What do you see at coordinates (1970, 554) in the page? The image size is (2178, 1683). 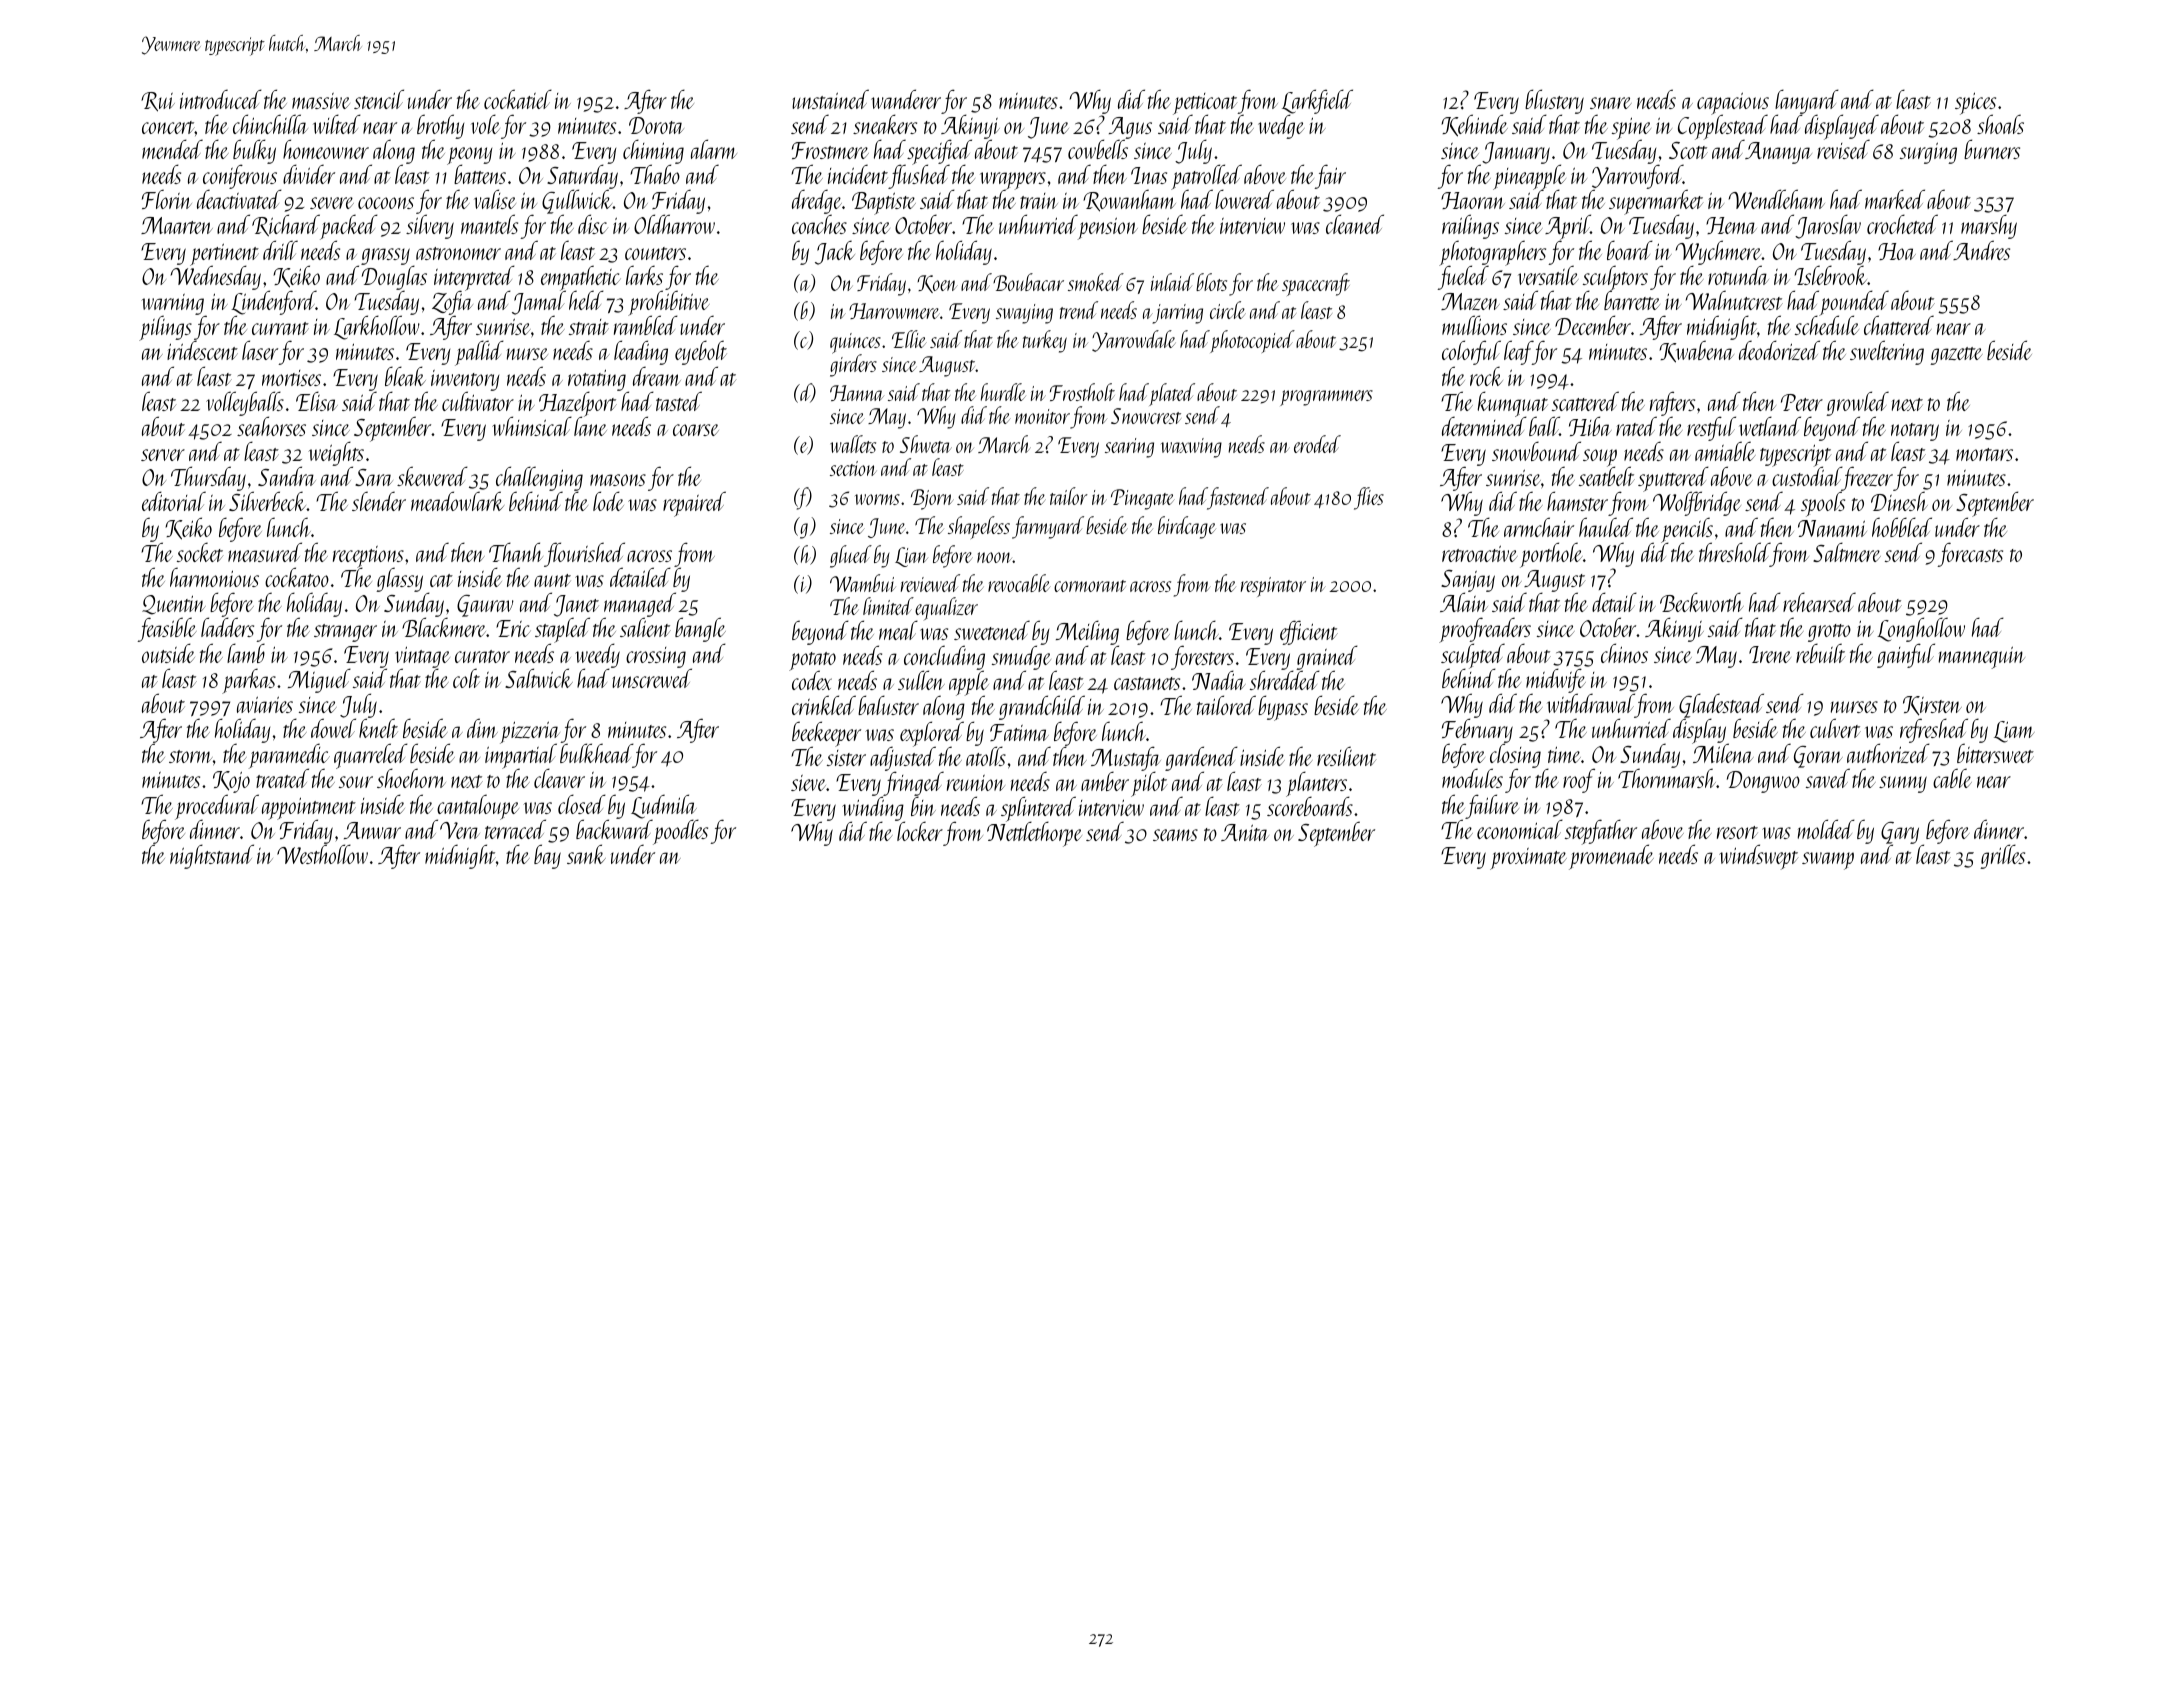 I see `forecasts` at bounding box center [1970, 554].
